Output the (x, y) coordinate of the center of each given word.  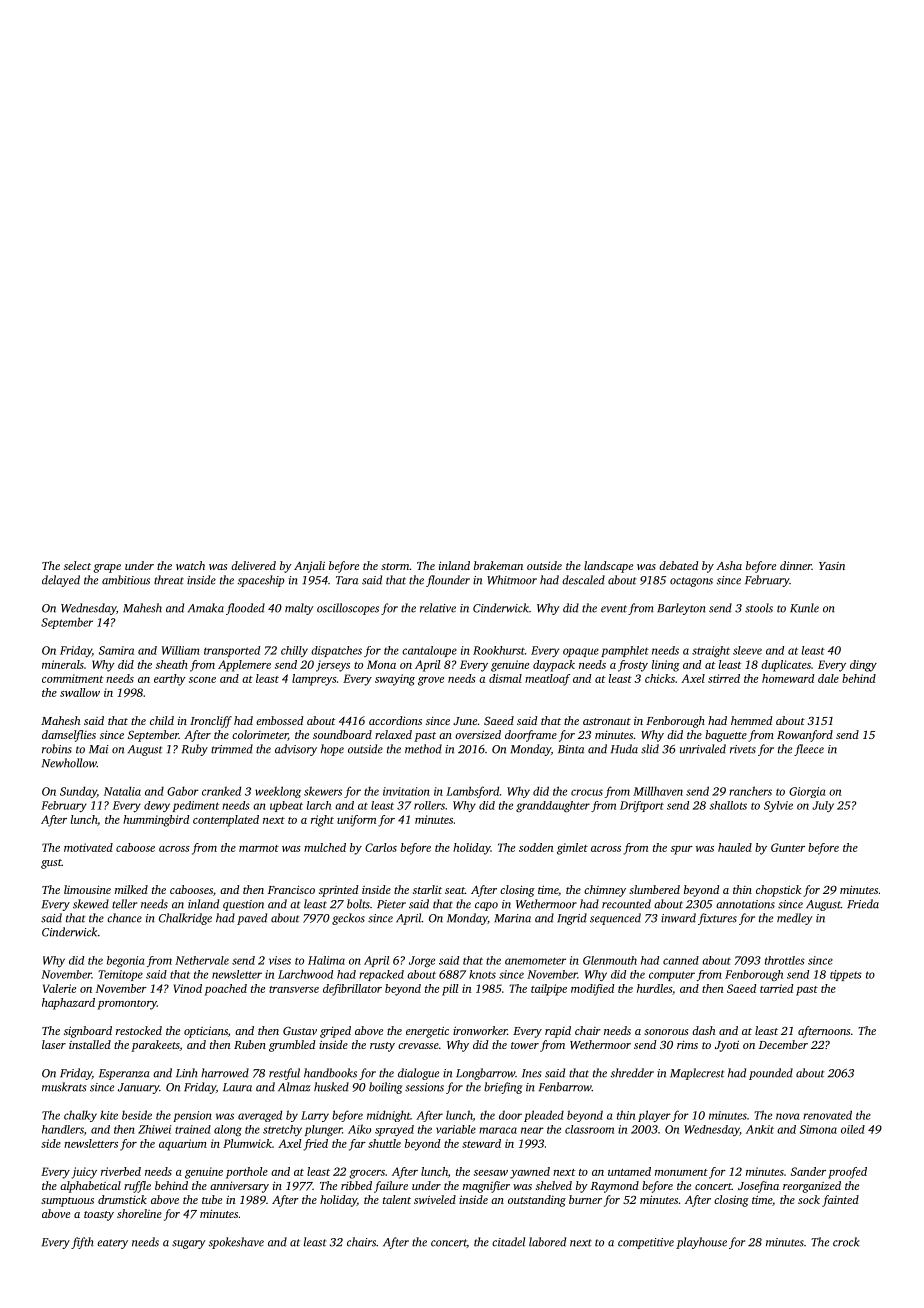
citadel (508, 1242)
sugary (188, 1244)
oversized (478, 734)
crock (846, 1242)
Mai (99, 749)
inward (678, 918)
